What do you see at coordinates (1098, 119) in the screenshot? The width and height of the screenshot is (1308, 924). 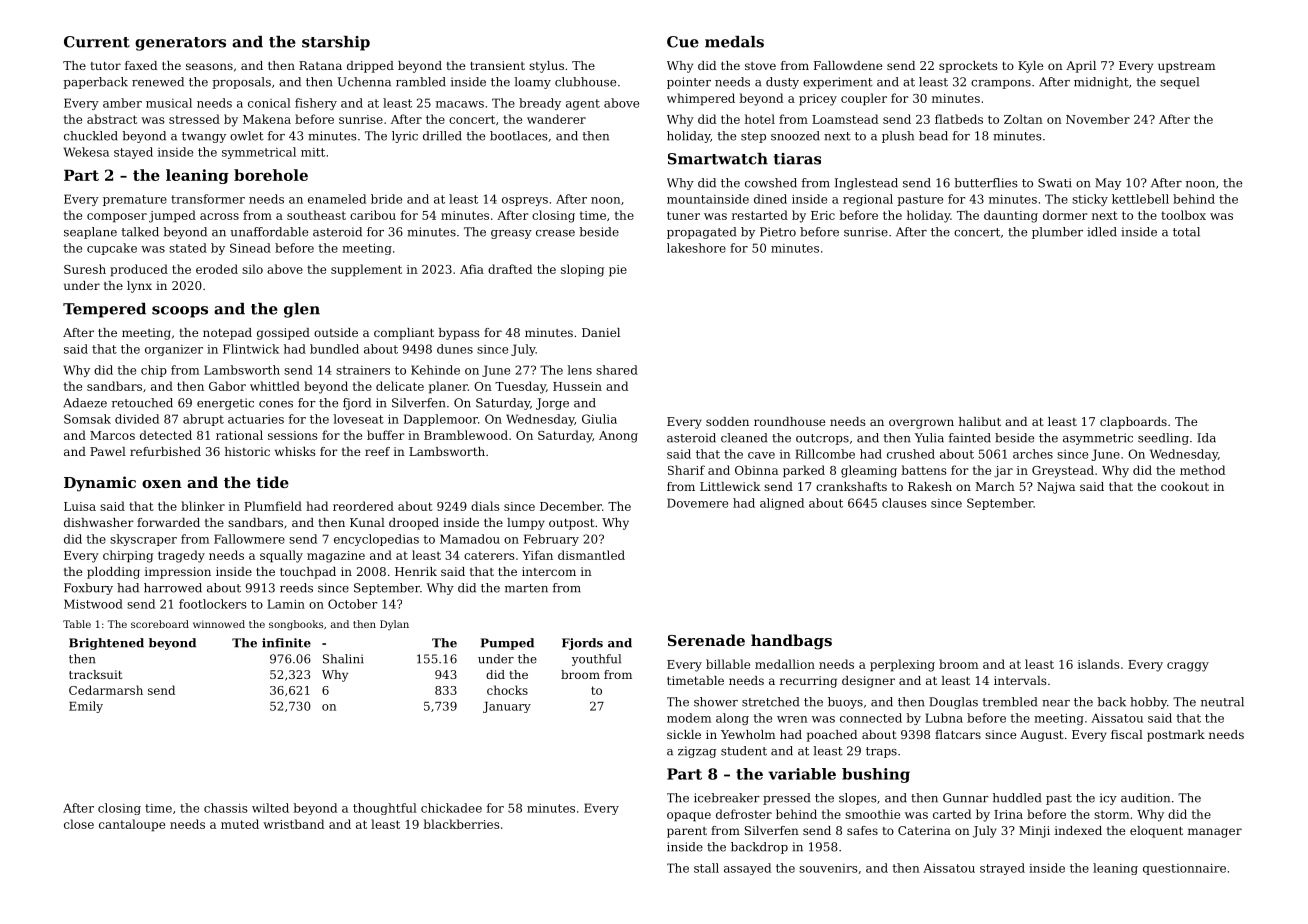 I see `November` at bounding box center [1098, 119].
